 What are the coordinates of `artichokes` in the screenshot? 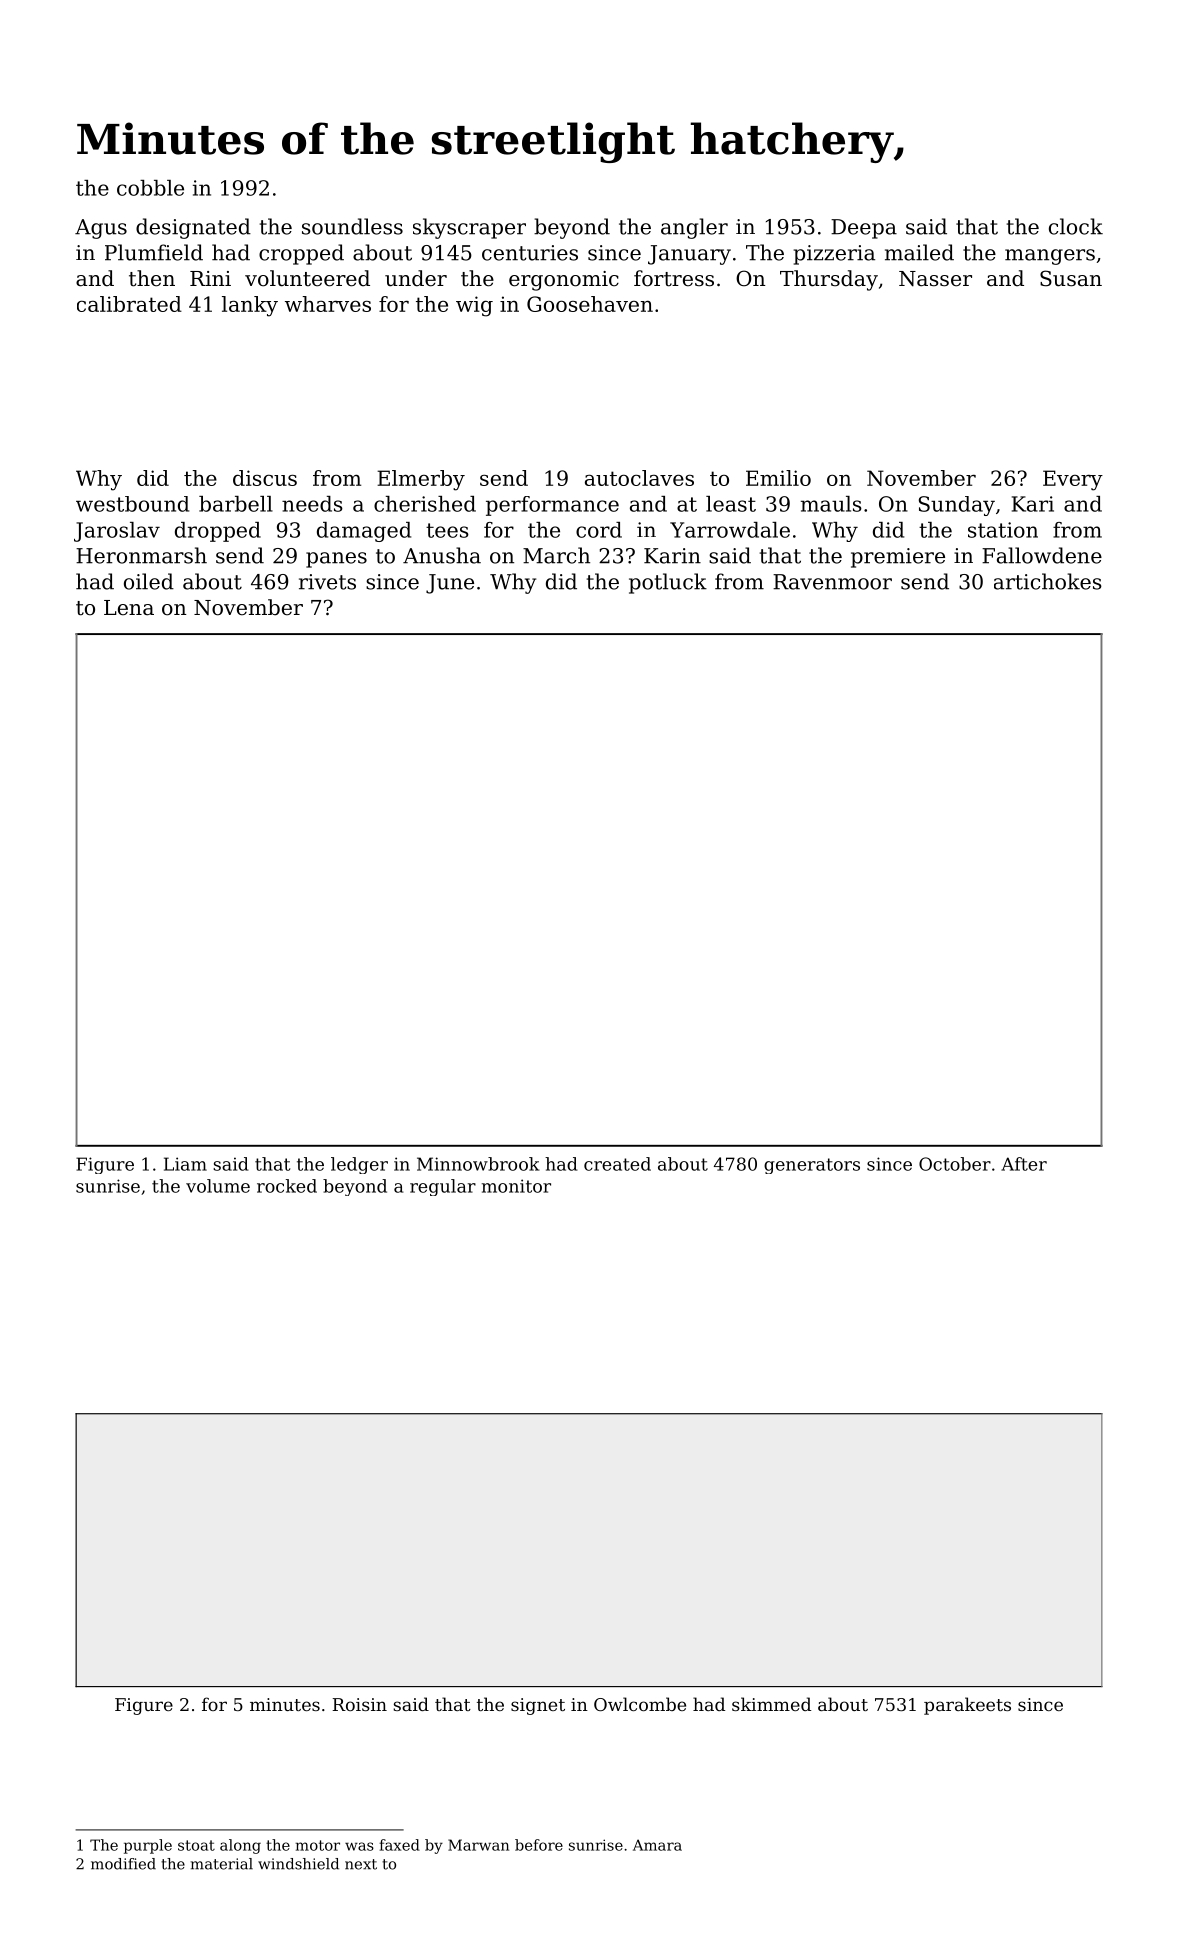 It's located at (1048, 581).
